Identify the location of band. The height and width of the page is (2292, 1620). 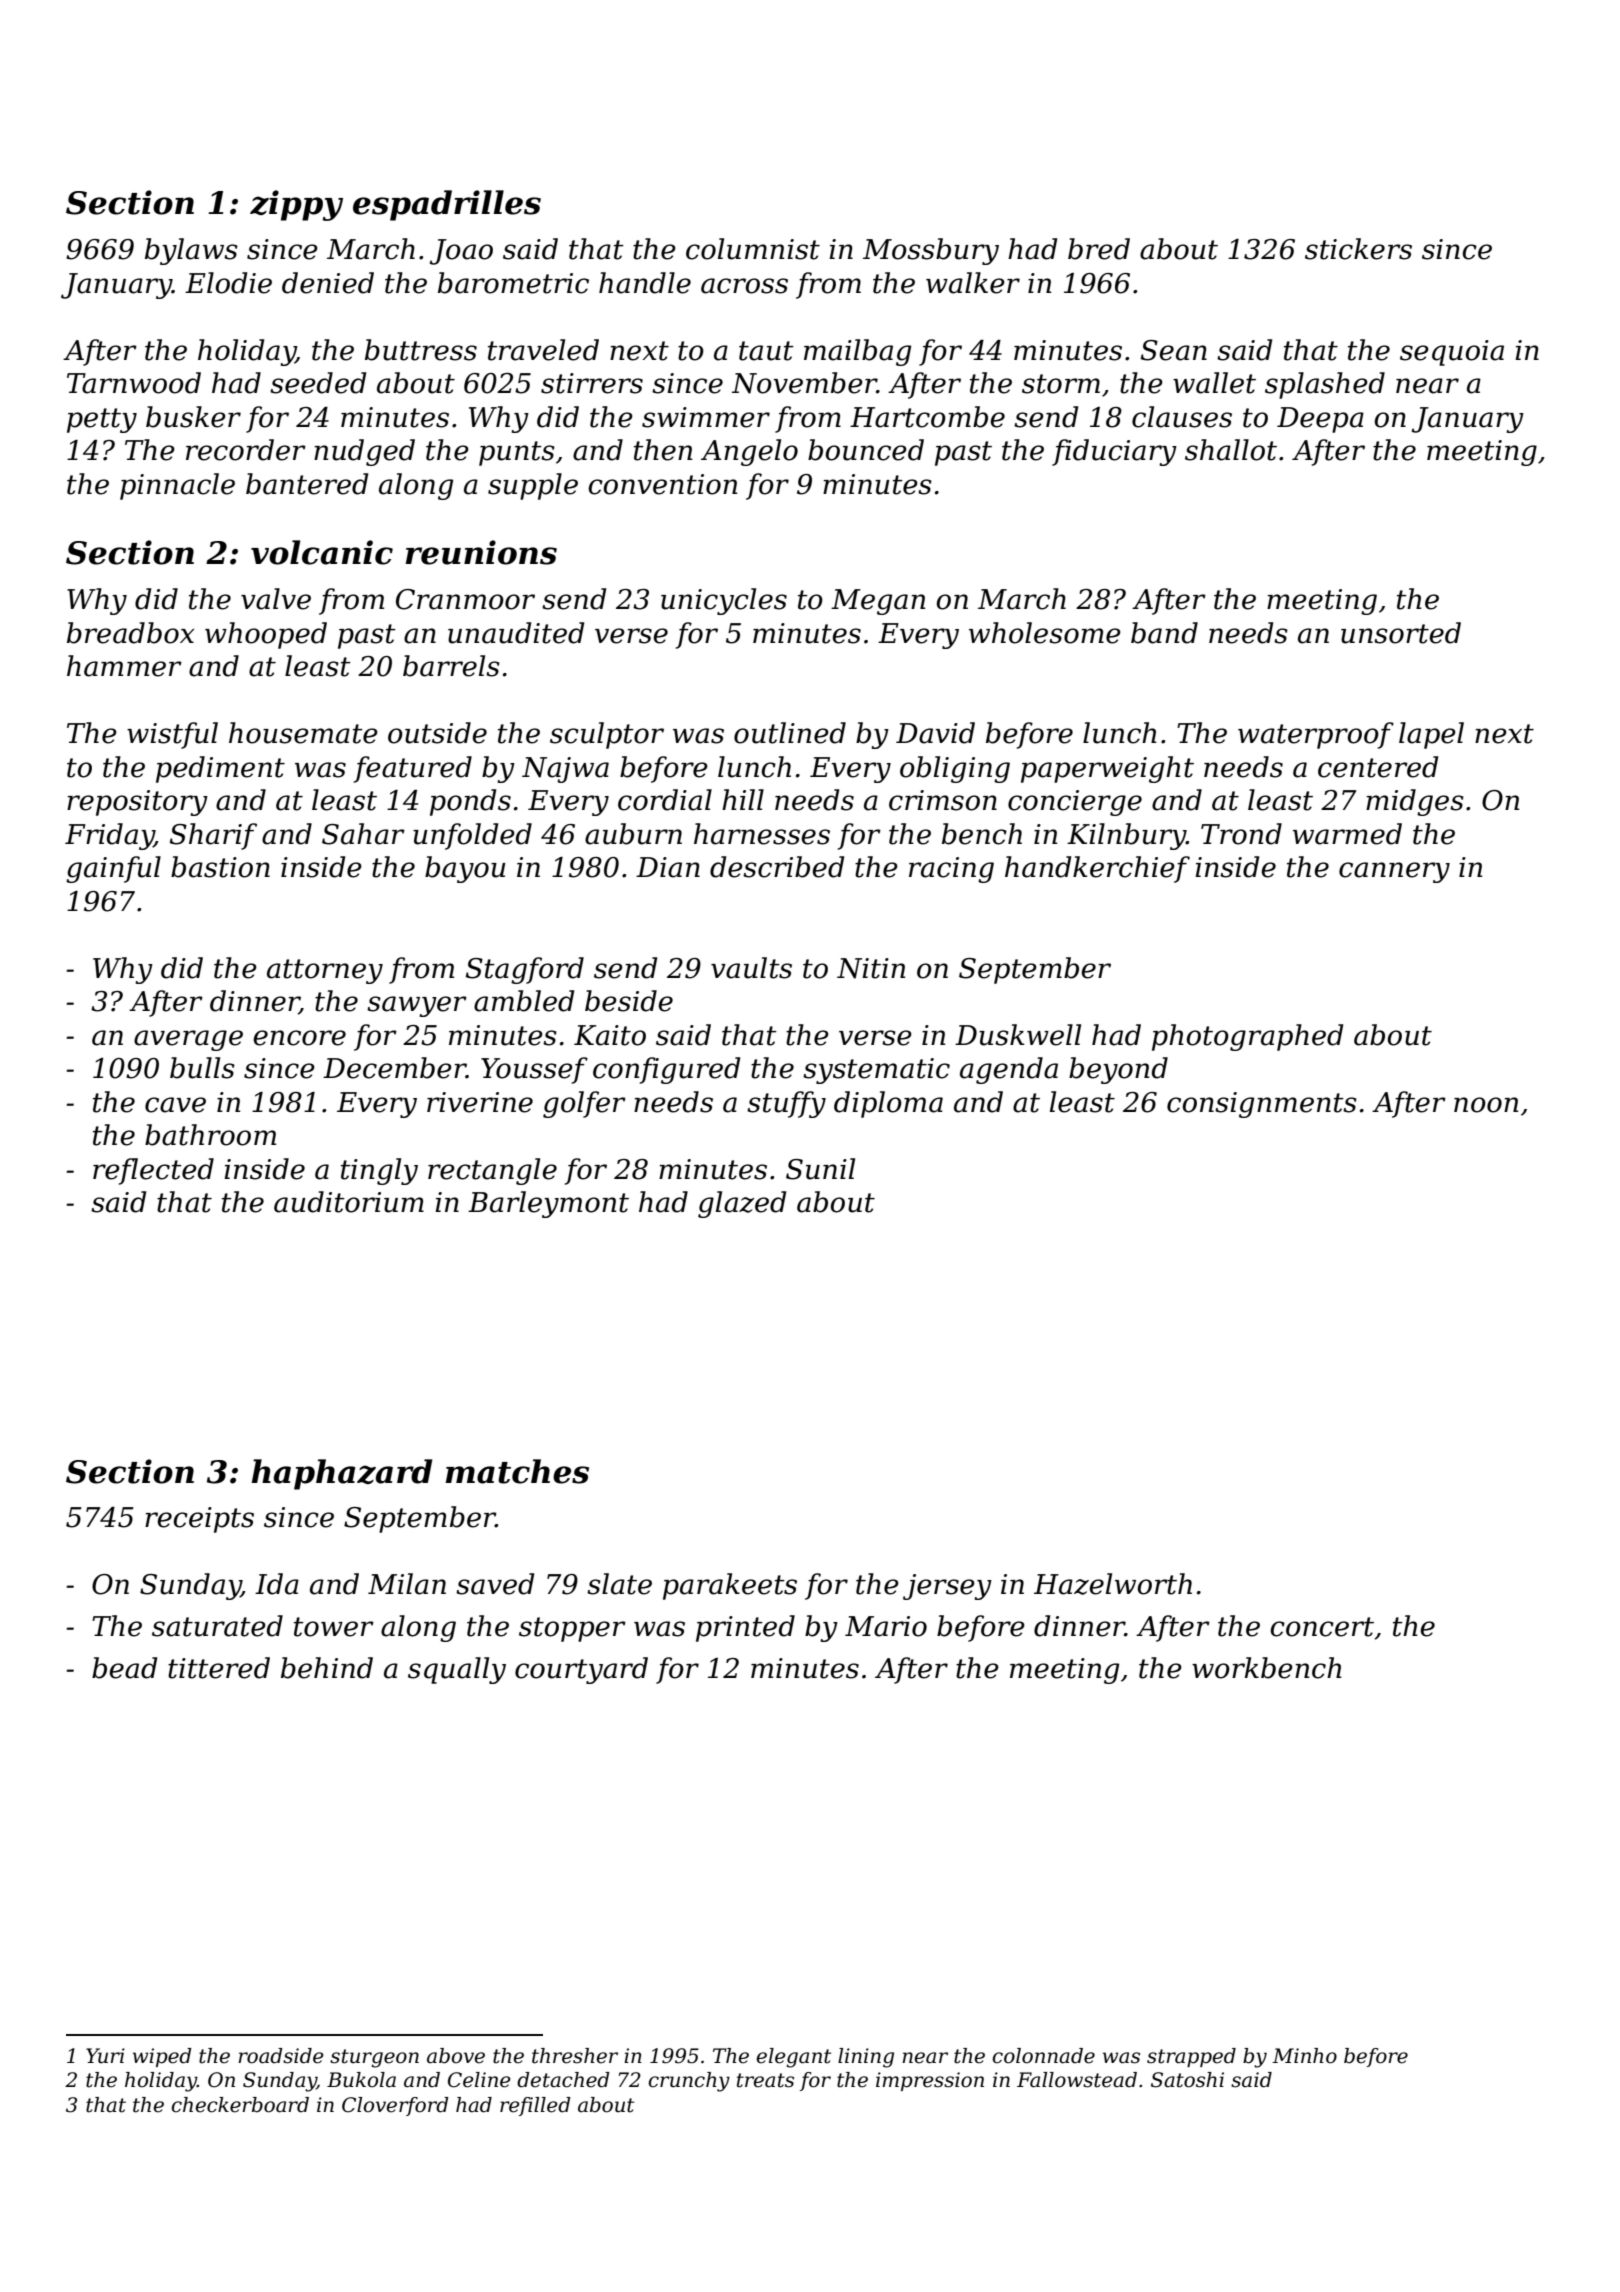
(1164, 633).
